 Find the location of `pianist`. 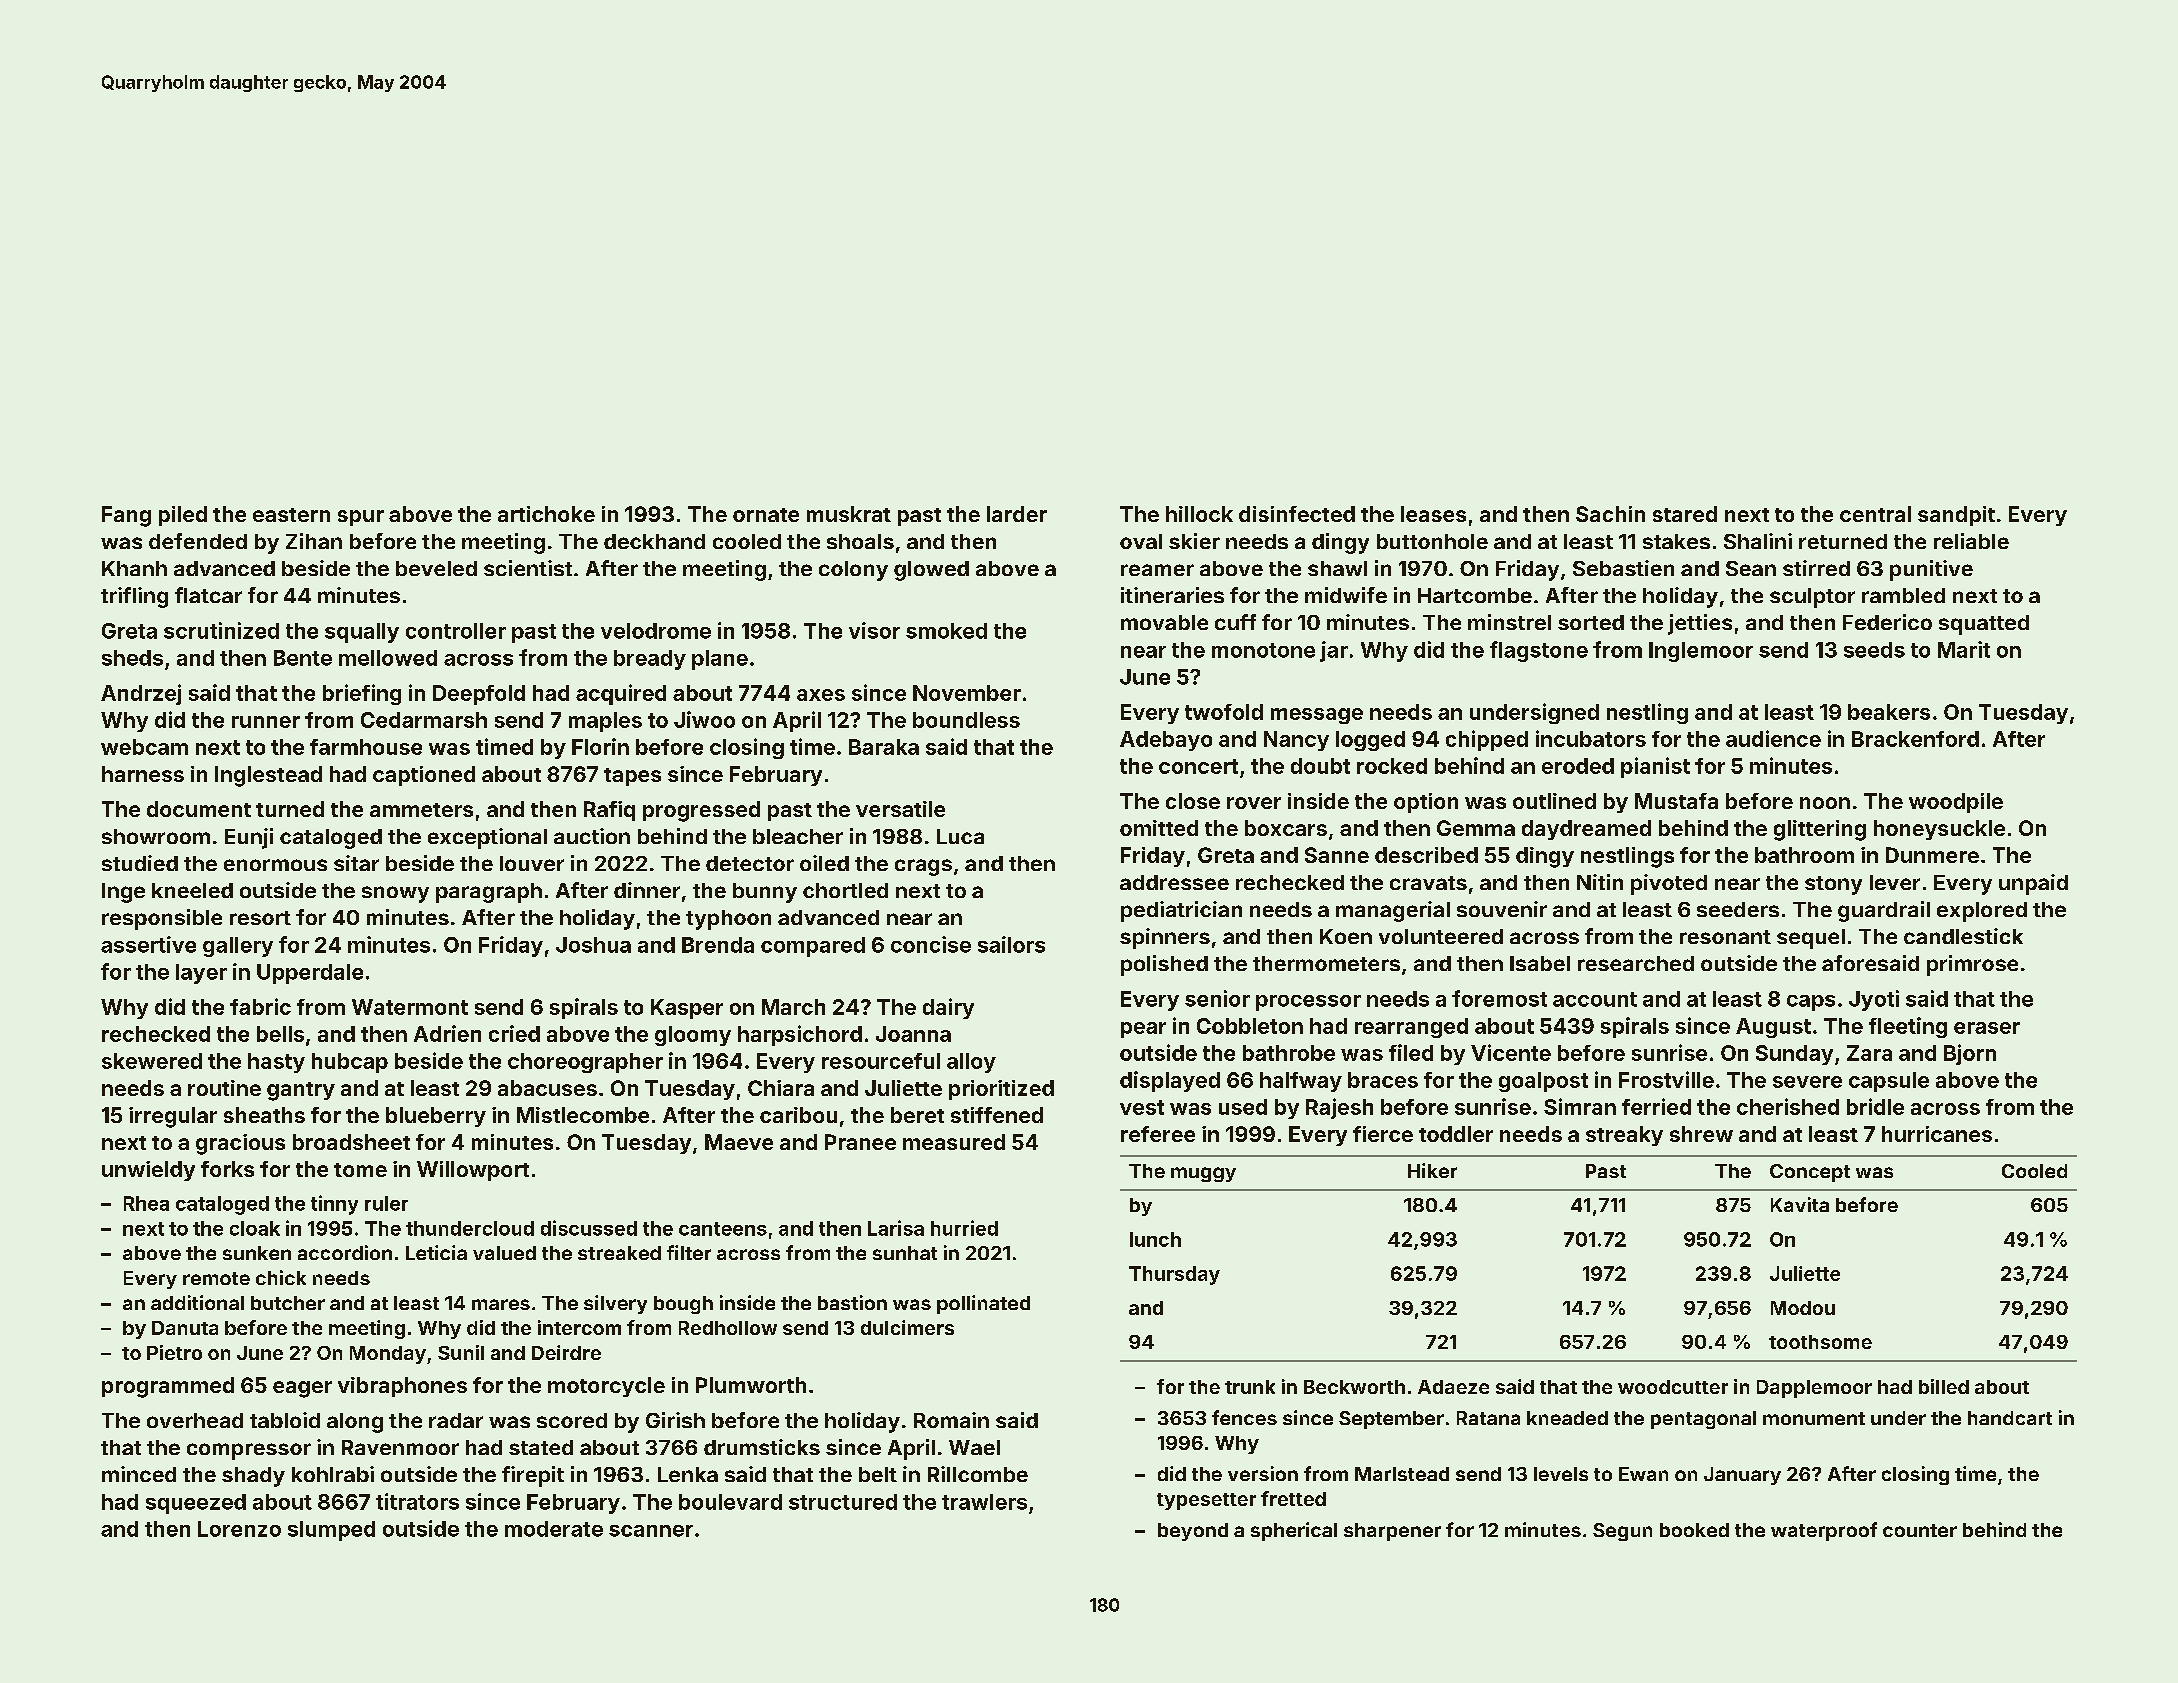

pianist is located at coordinates (1655, 767).
